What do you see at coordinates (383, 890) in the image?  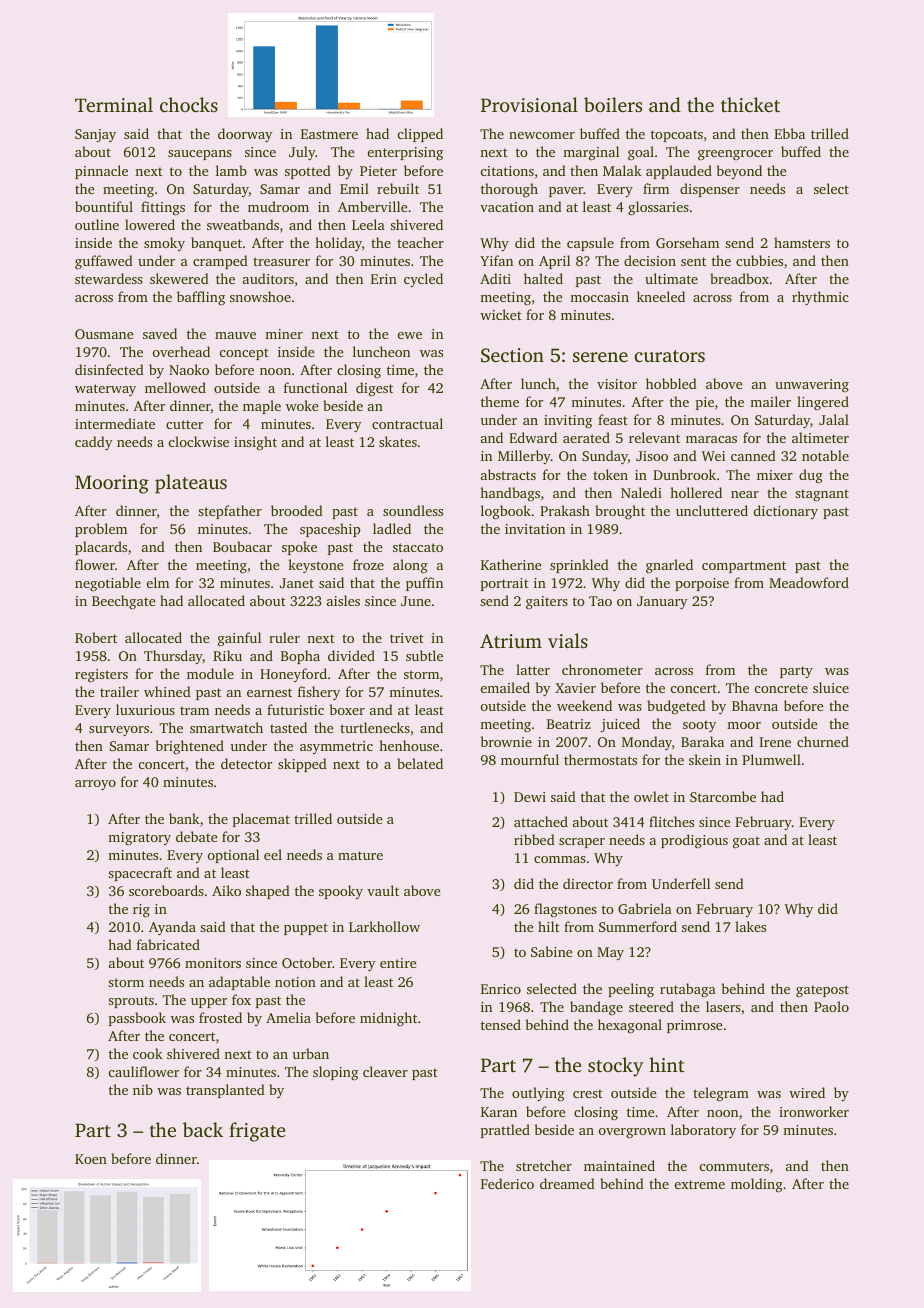 I see `vault` at bounding box center [383, 890].
